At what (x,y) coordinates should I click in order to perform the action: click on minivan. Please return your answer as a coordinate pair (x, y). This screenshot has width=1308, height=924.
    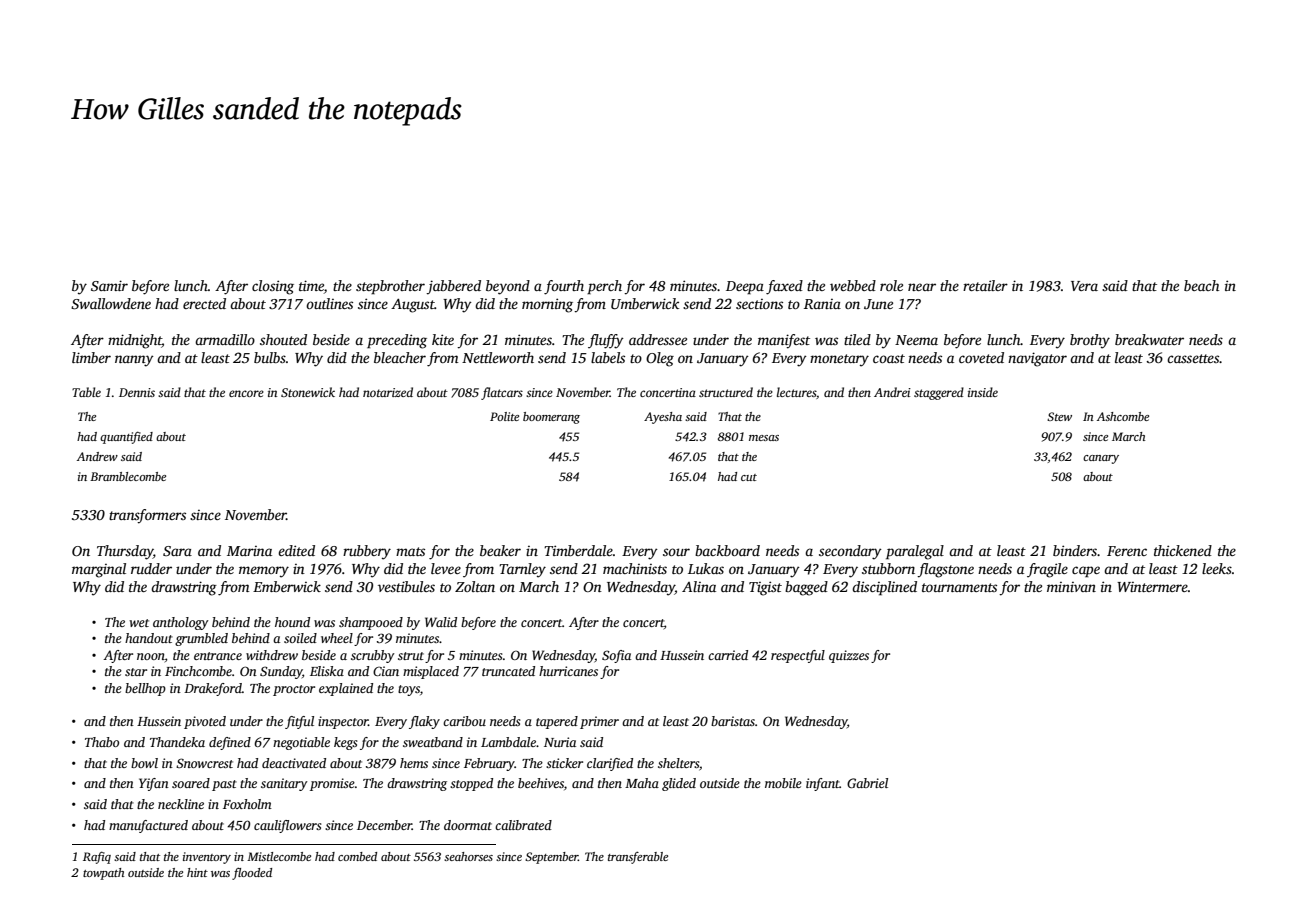
    Looking at the image, I should click on (1071, 587).
